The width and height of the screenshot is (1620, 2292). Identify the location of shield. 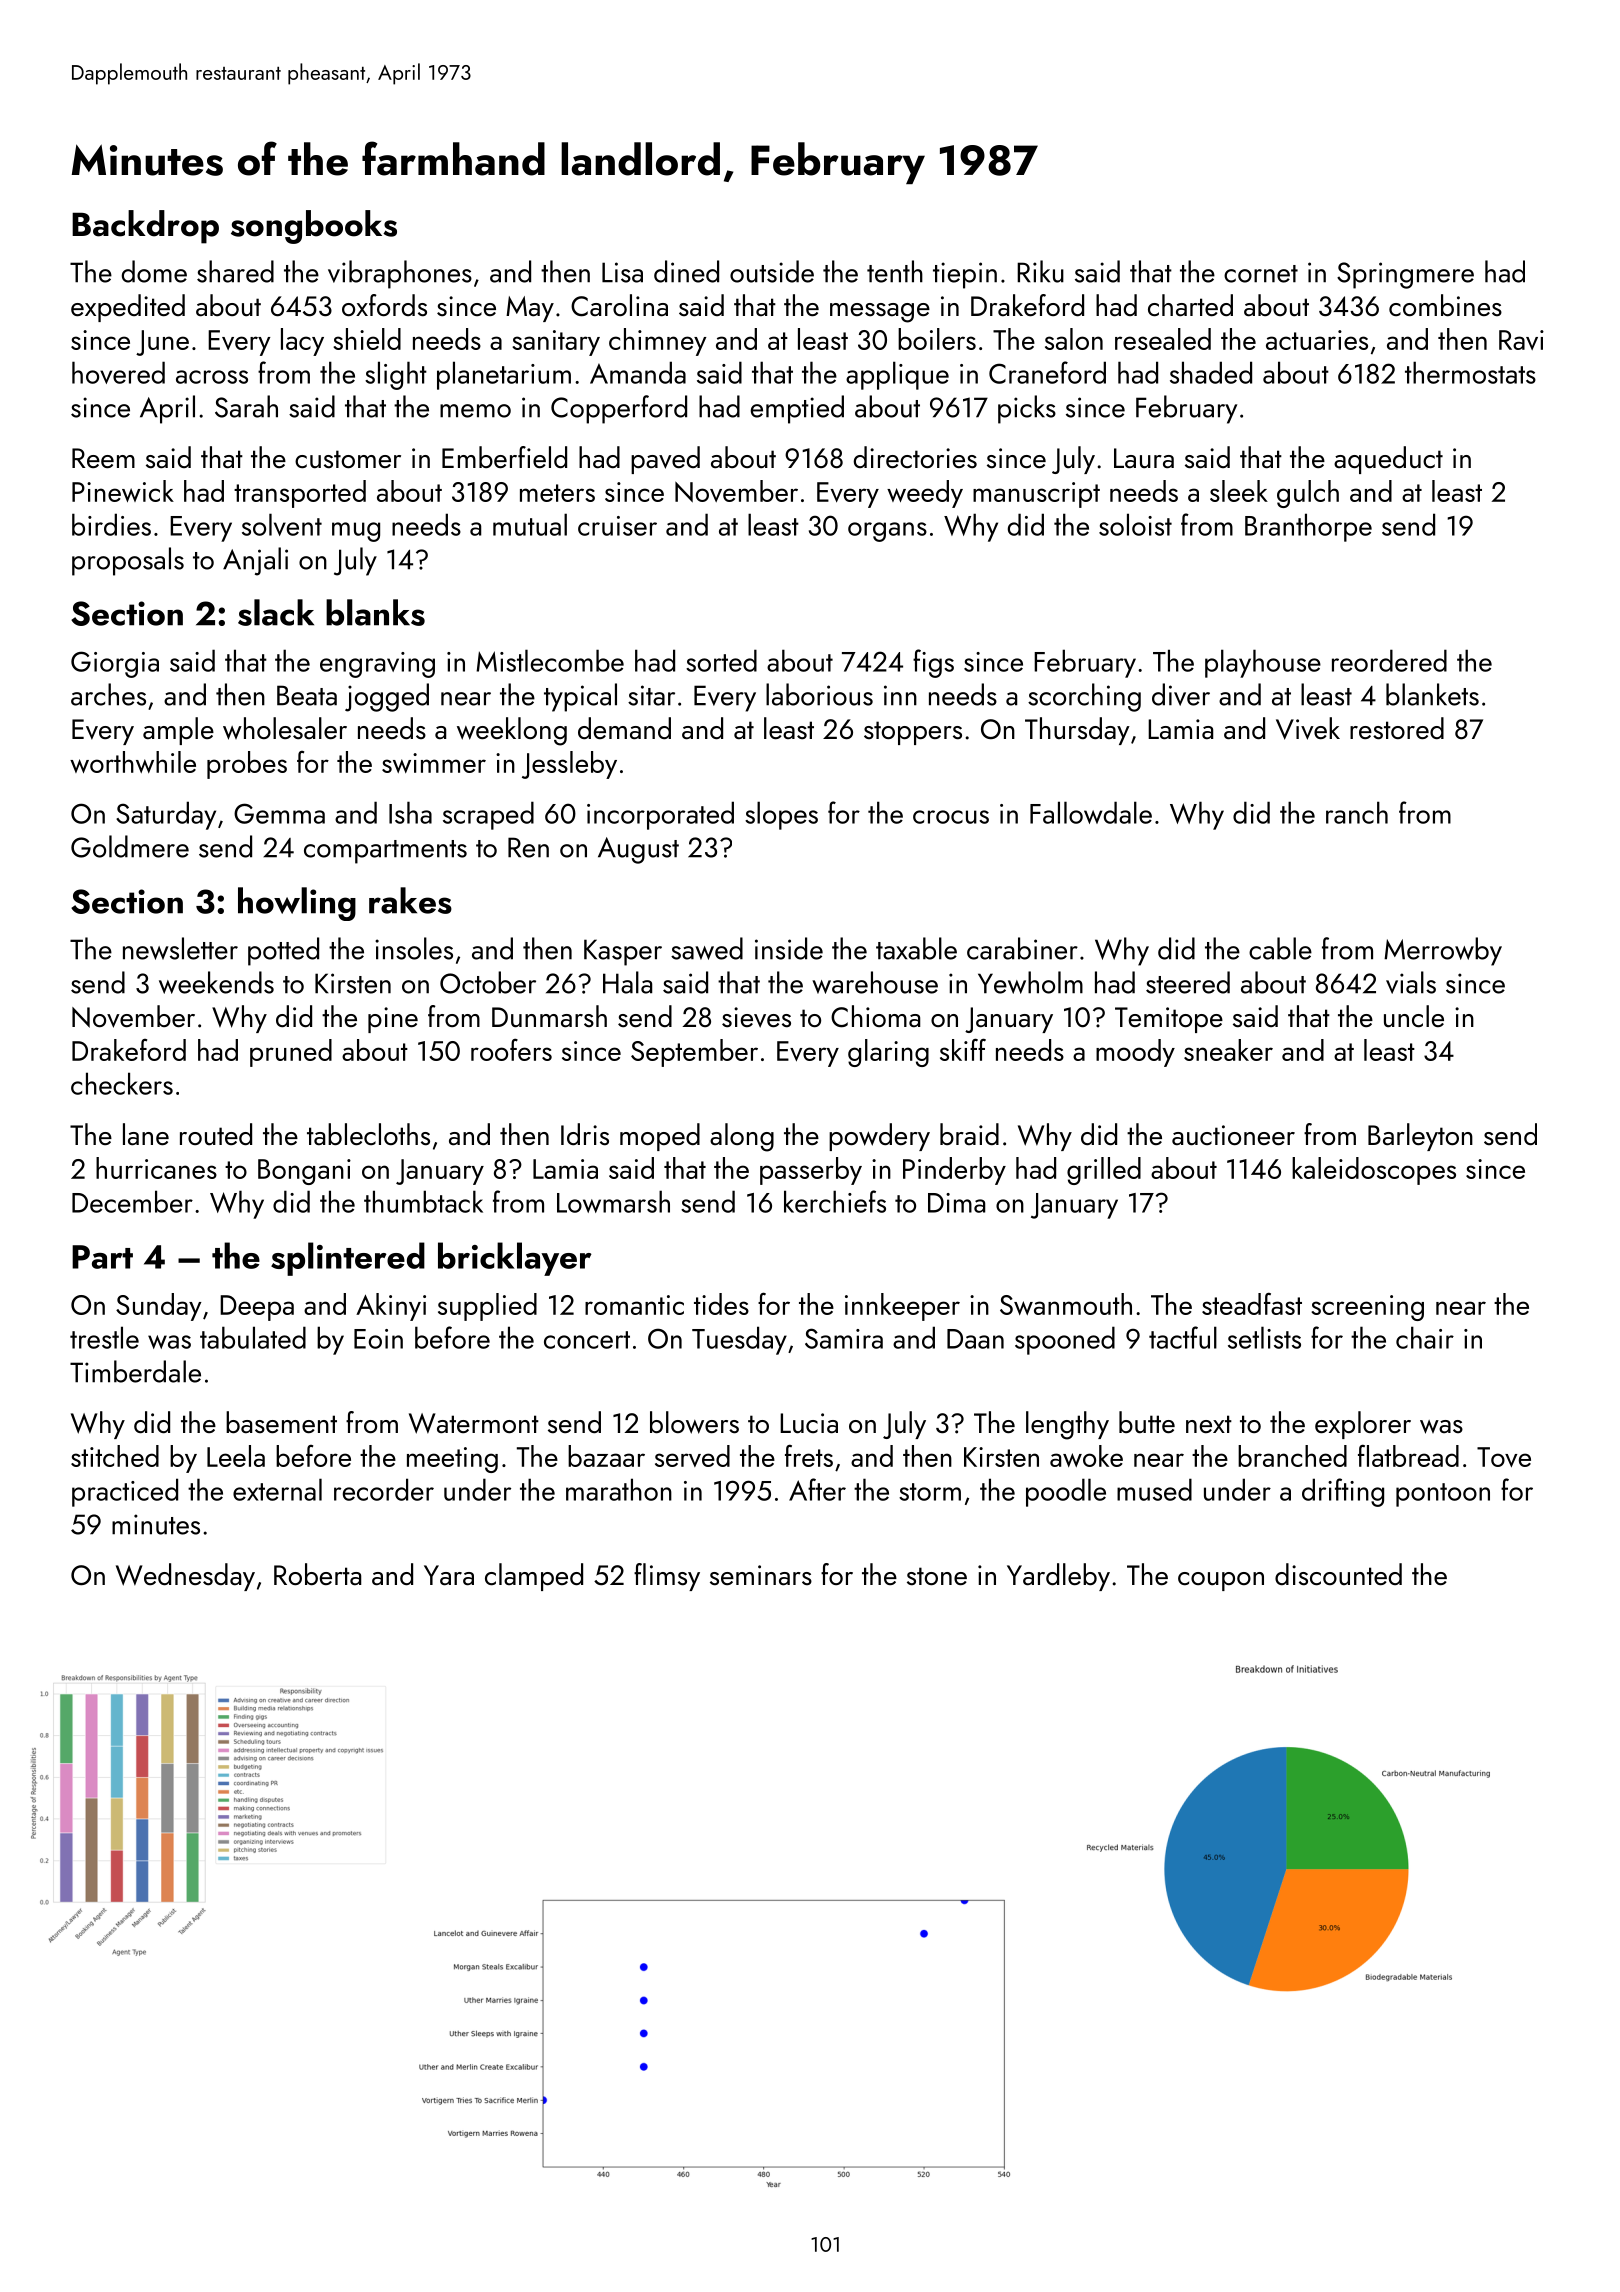
(367, 339).
